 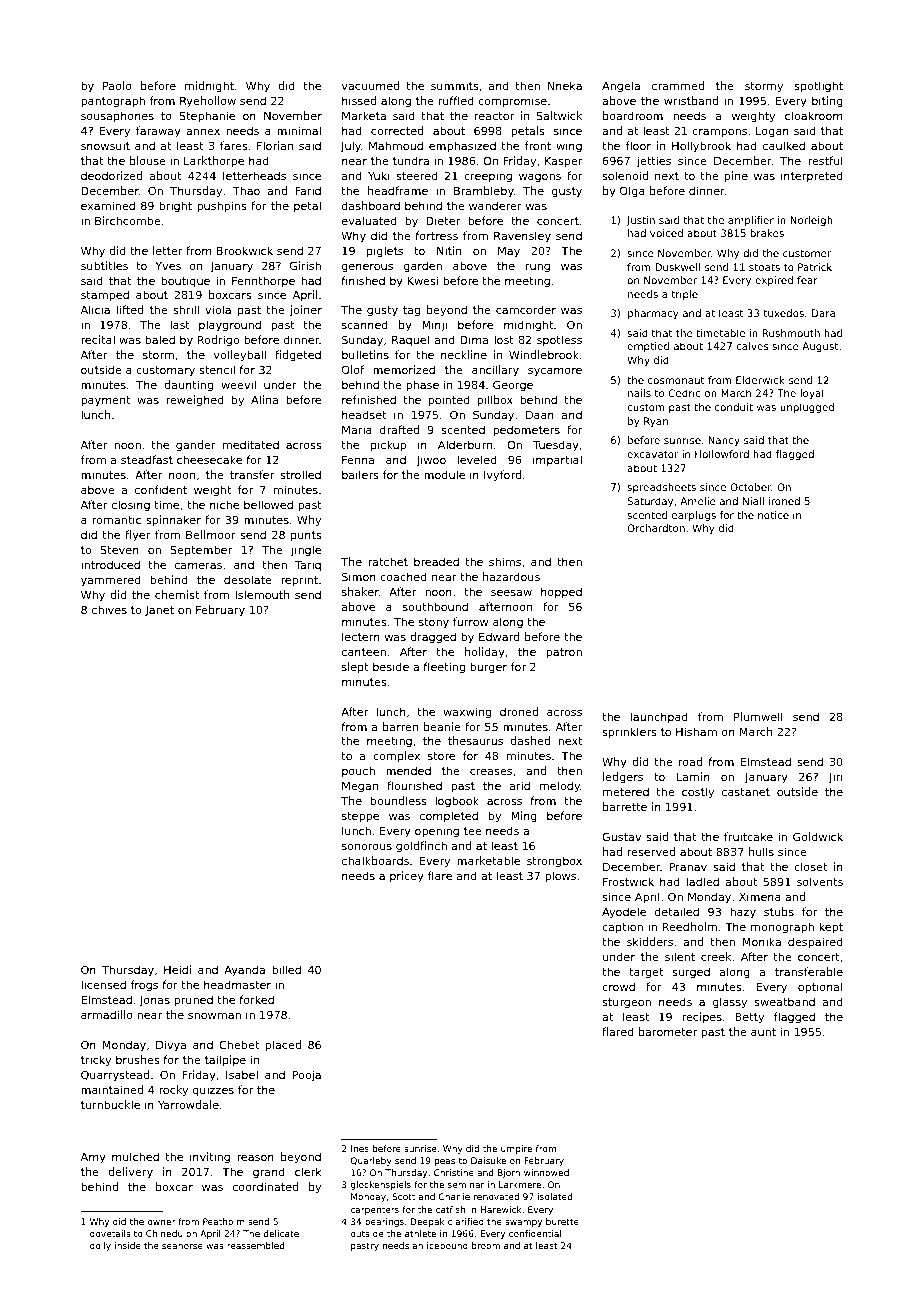 What do you see at coordinates (486, 1245) in the screenshot?
I see `broom` at bounding box center [486, 1245].
